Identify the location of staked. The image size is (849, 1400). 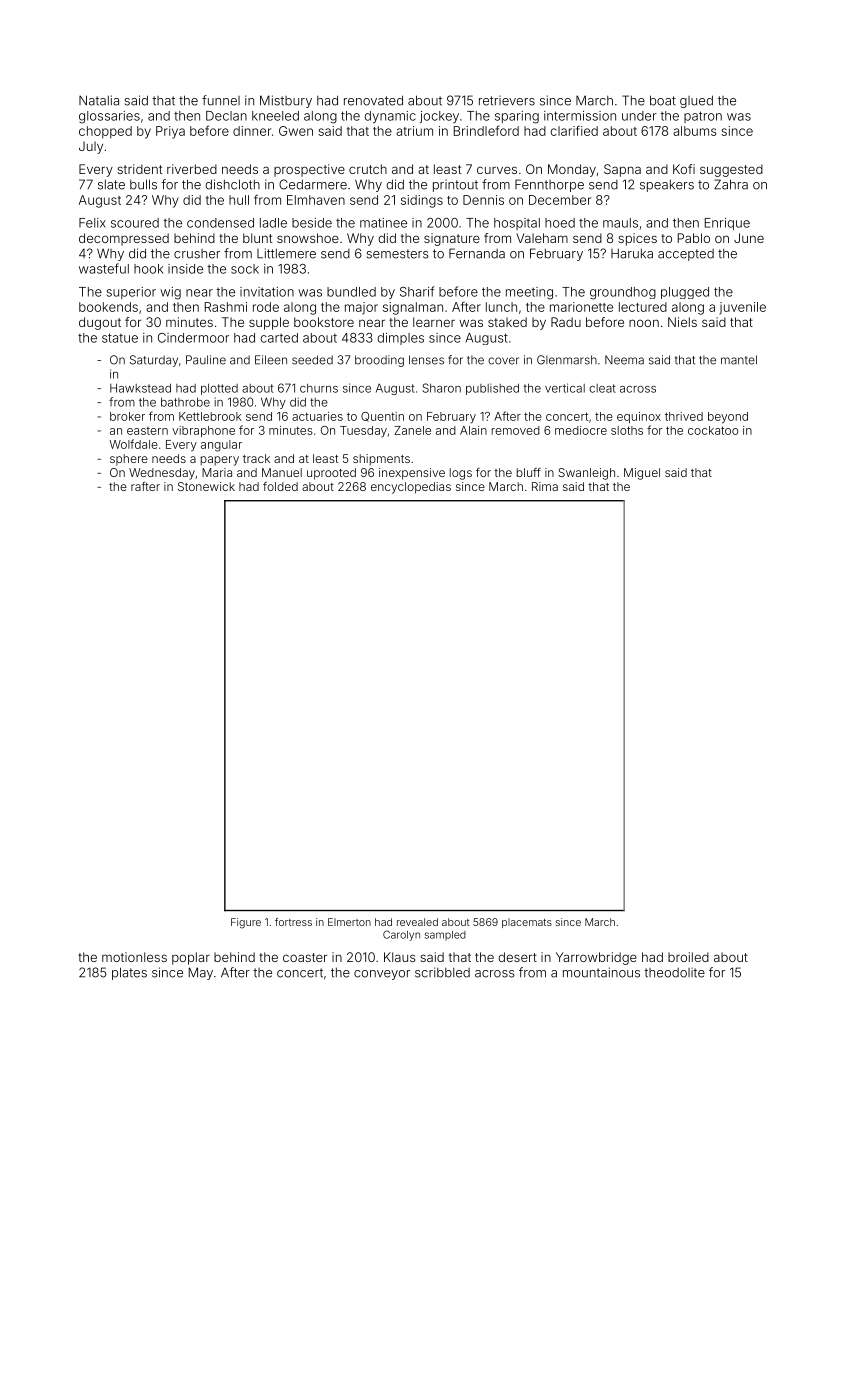
(507, 322).
